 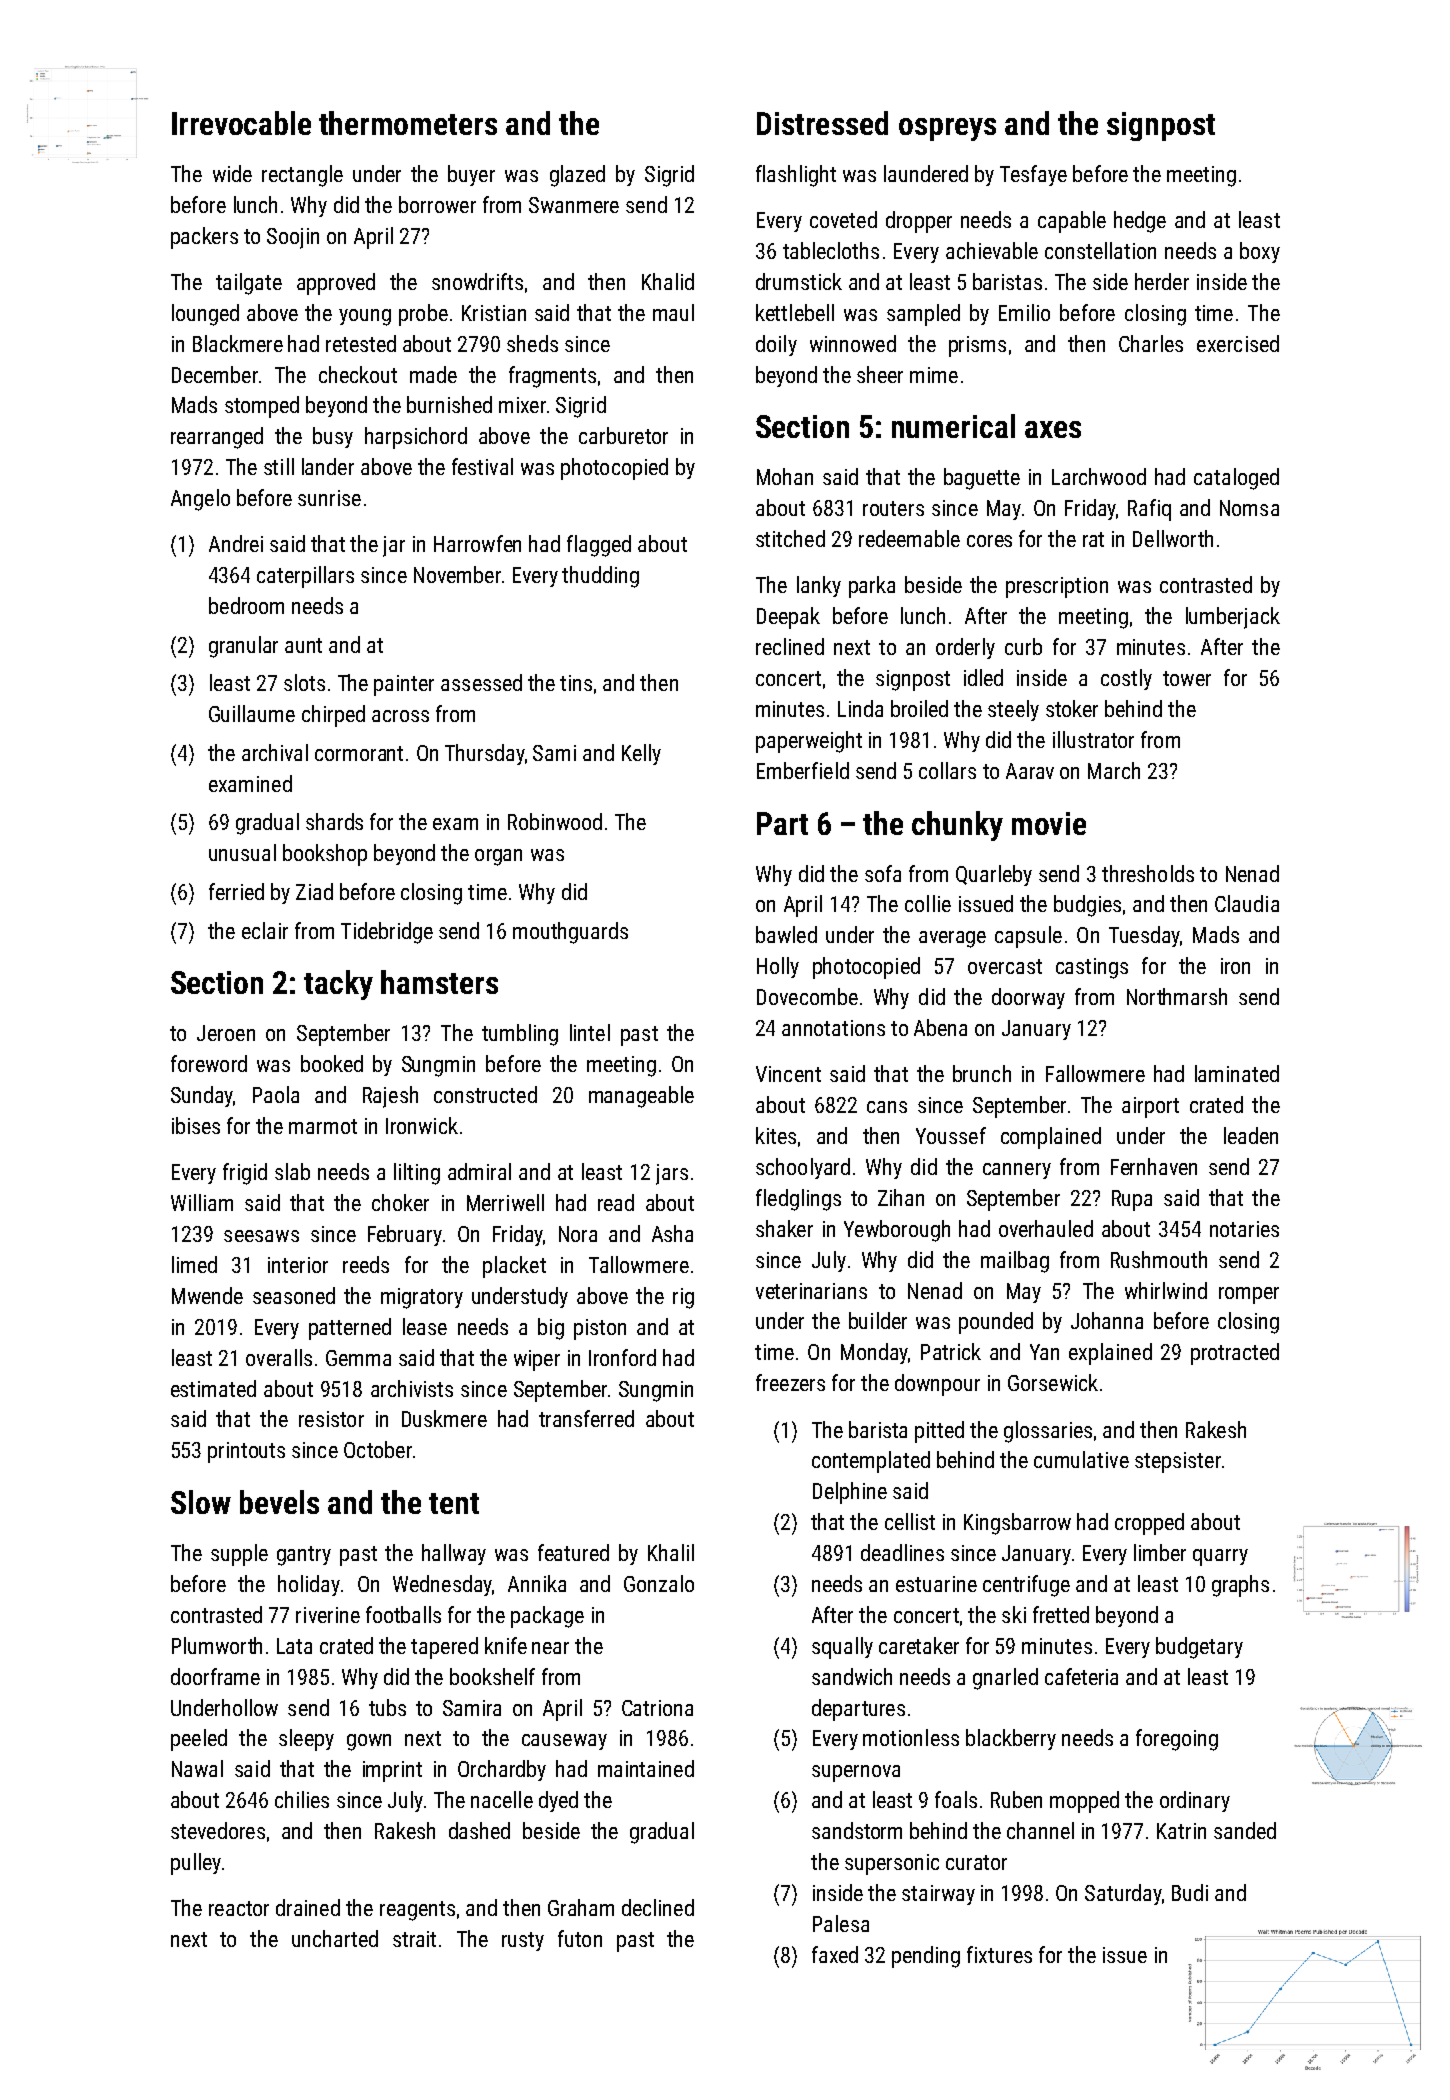 I want to click on Kingsbarrow, so click(x=1017, y=1524).
